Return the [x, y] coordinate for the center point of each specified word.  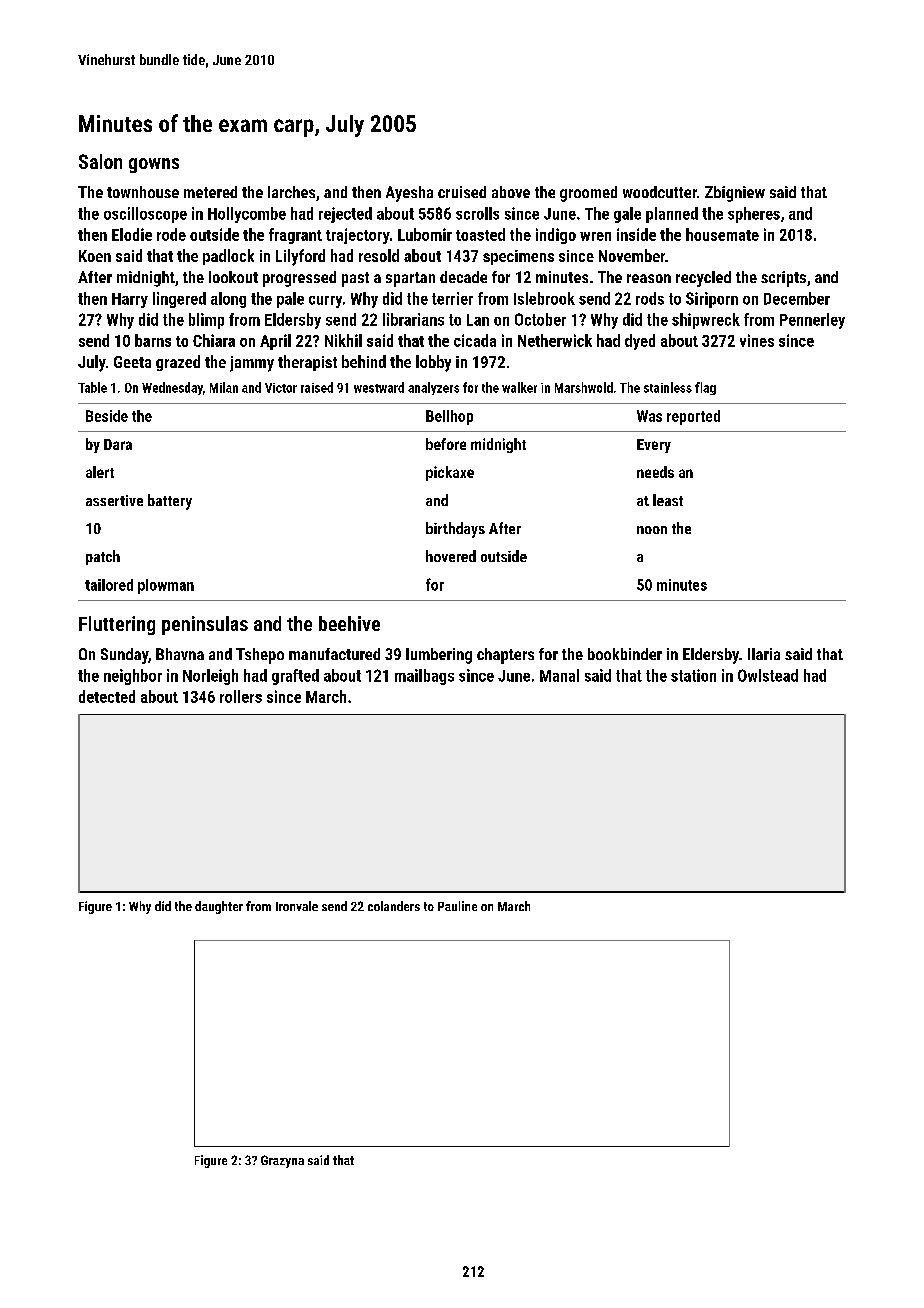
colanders [394, 906]
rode [171, 234]
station [693, 675]
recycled [703, 279]
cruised [462, 192]
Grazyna [282, 1161]
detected [107, 696]
